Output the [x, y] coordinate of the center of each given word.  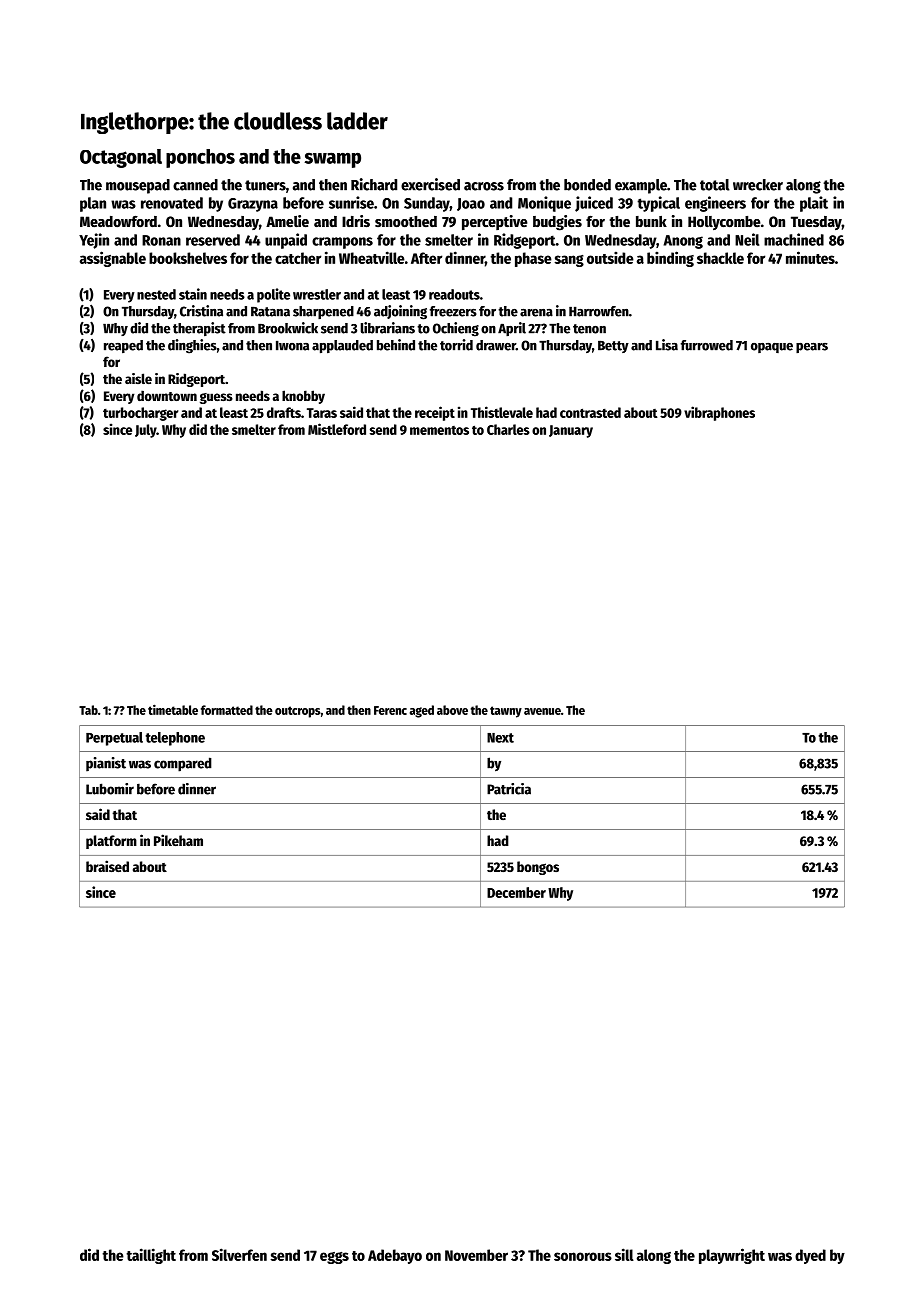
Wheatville [372, 257]
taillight [151, 1256]
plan [93, 204]
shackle [720, 258]
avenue [542, 711]
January [571, 431]
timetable [173, 709]
